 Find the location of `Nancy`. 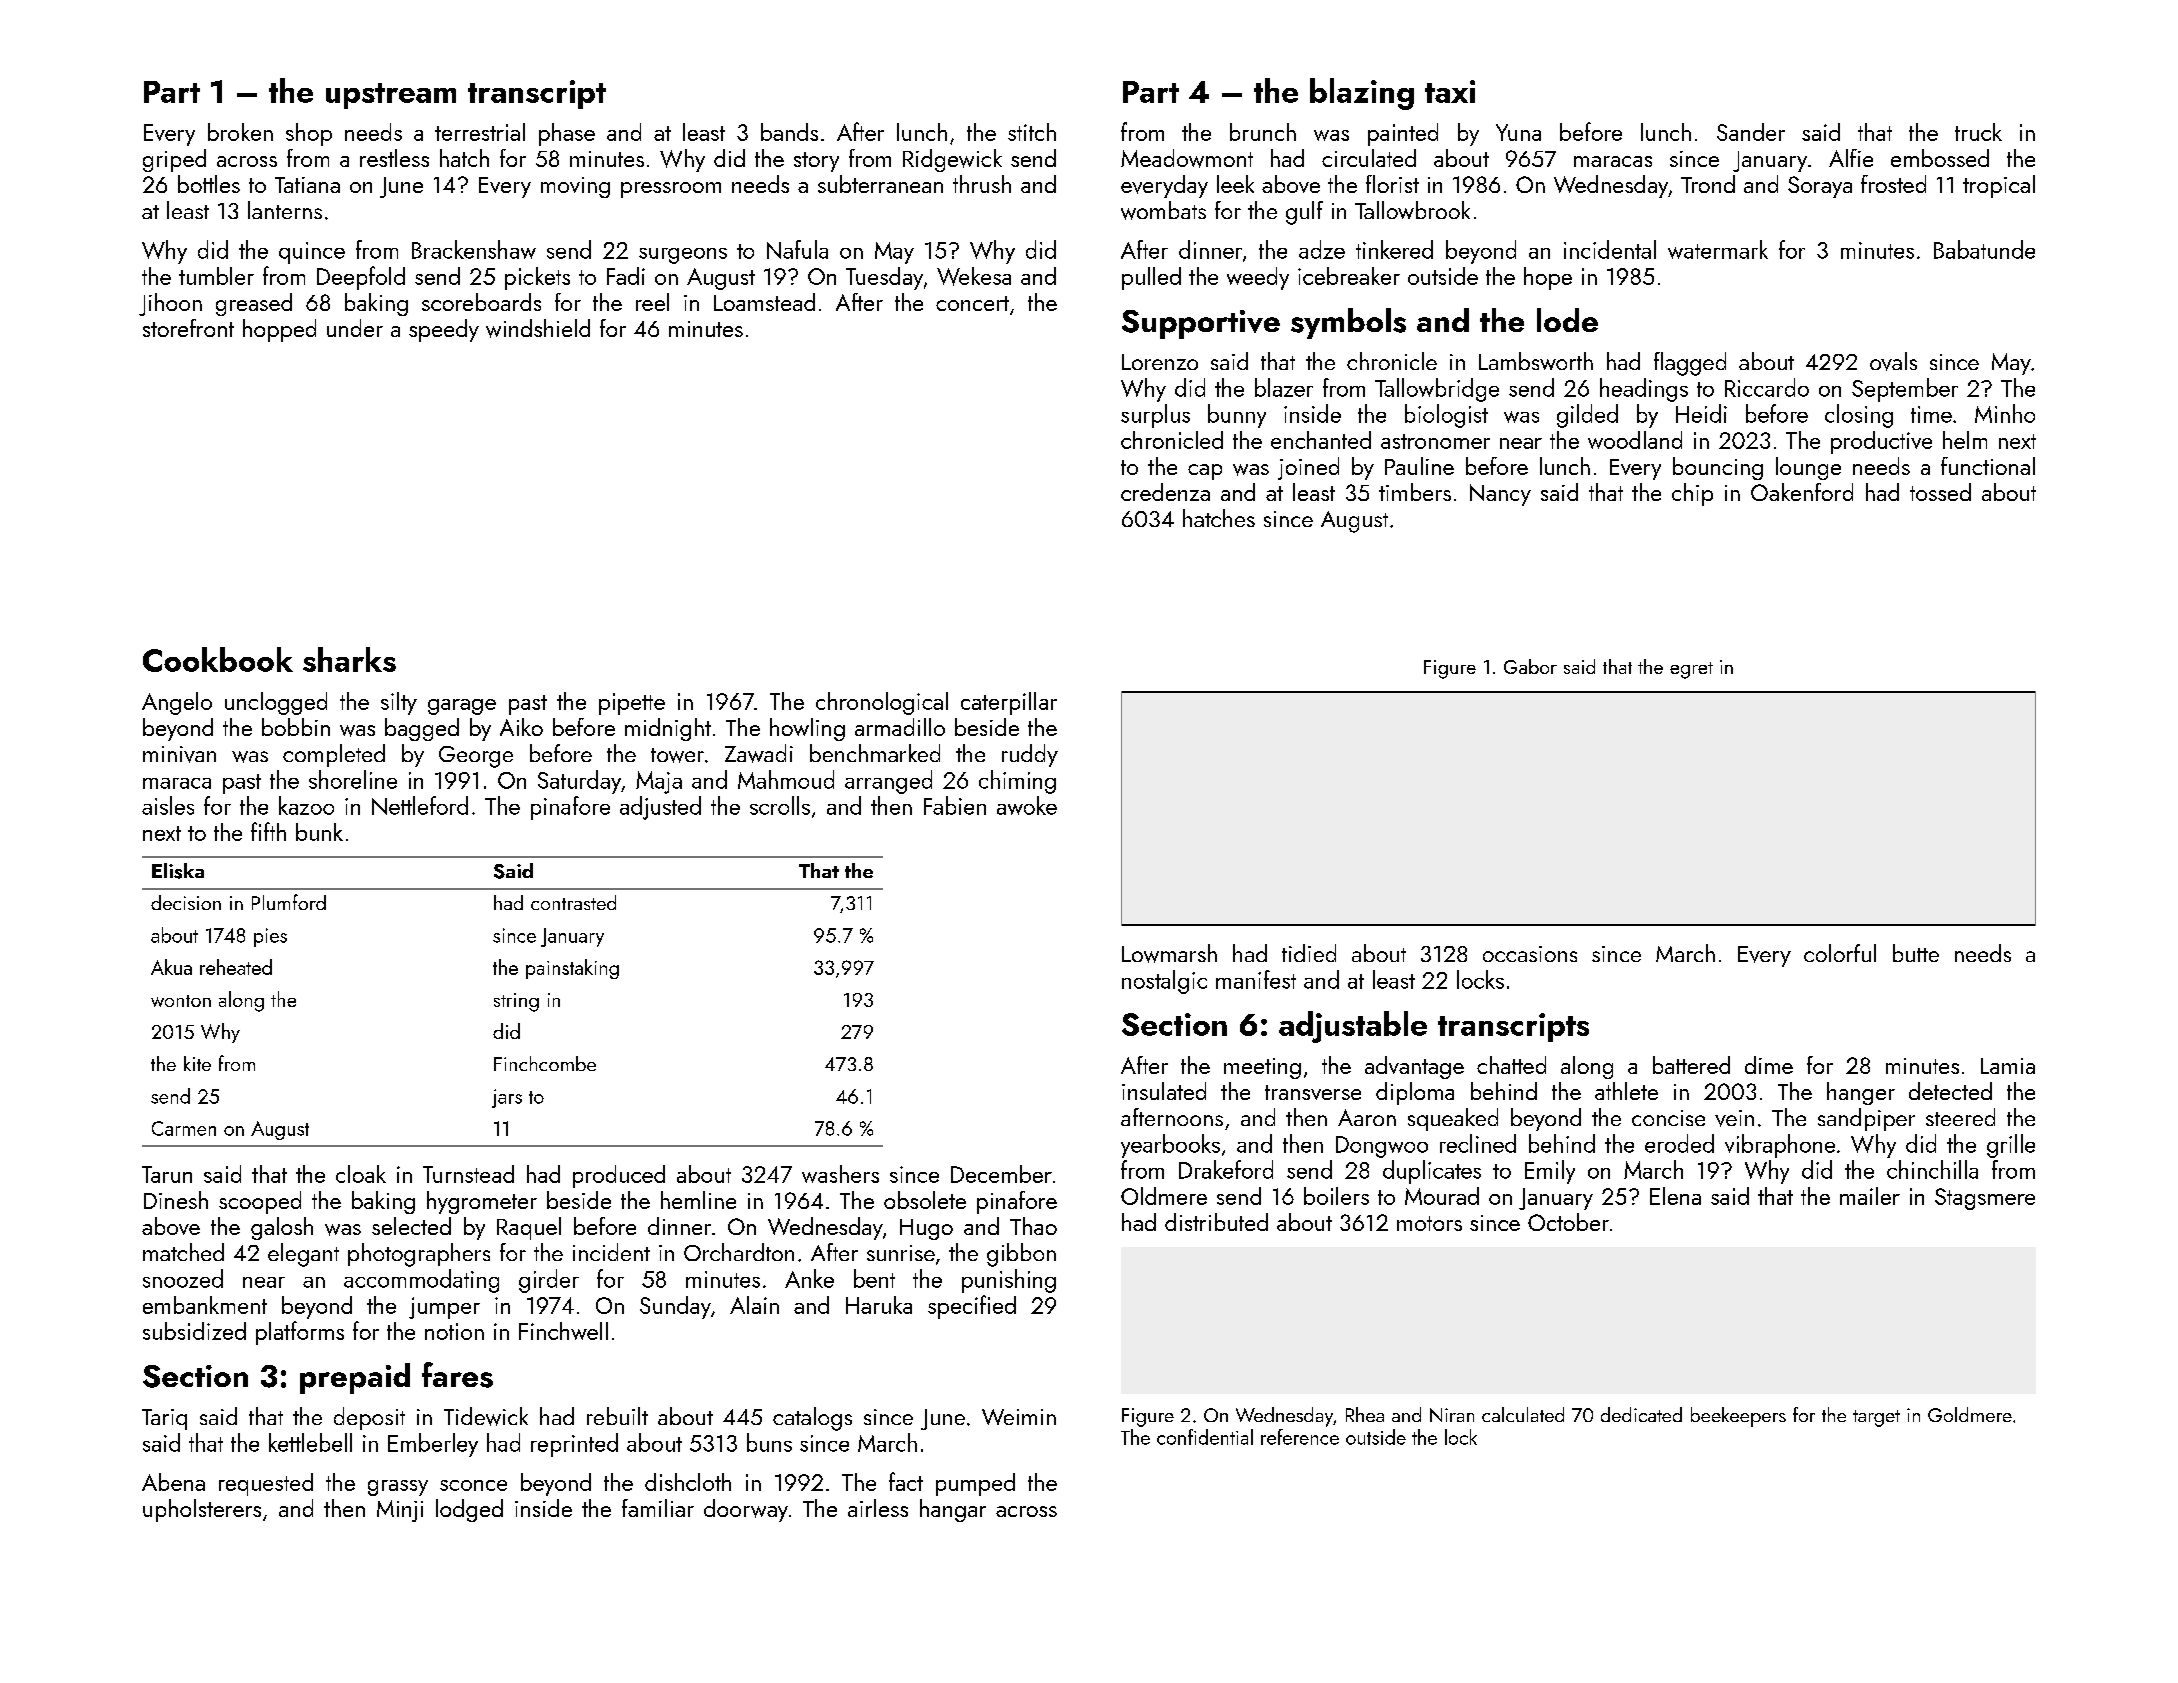

Nancy is located at coordinates (1500, 495).
